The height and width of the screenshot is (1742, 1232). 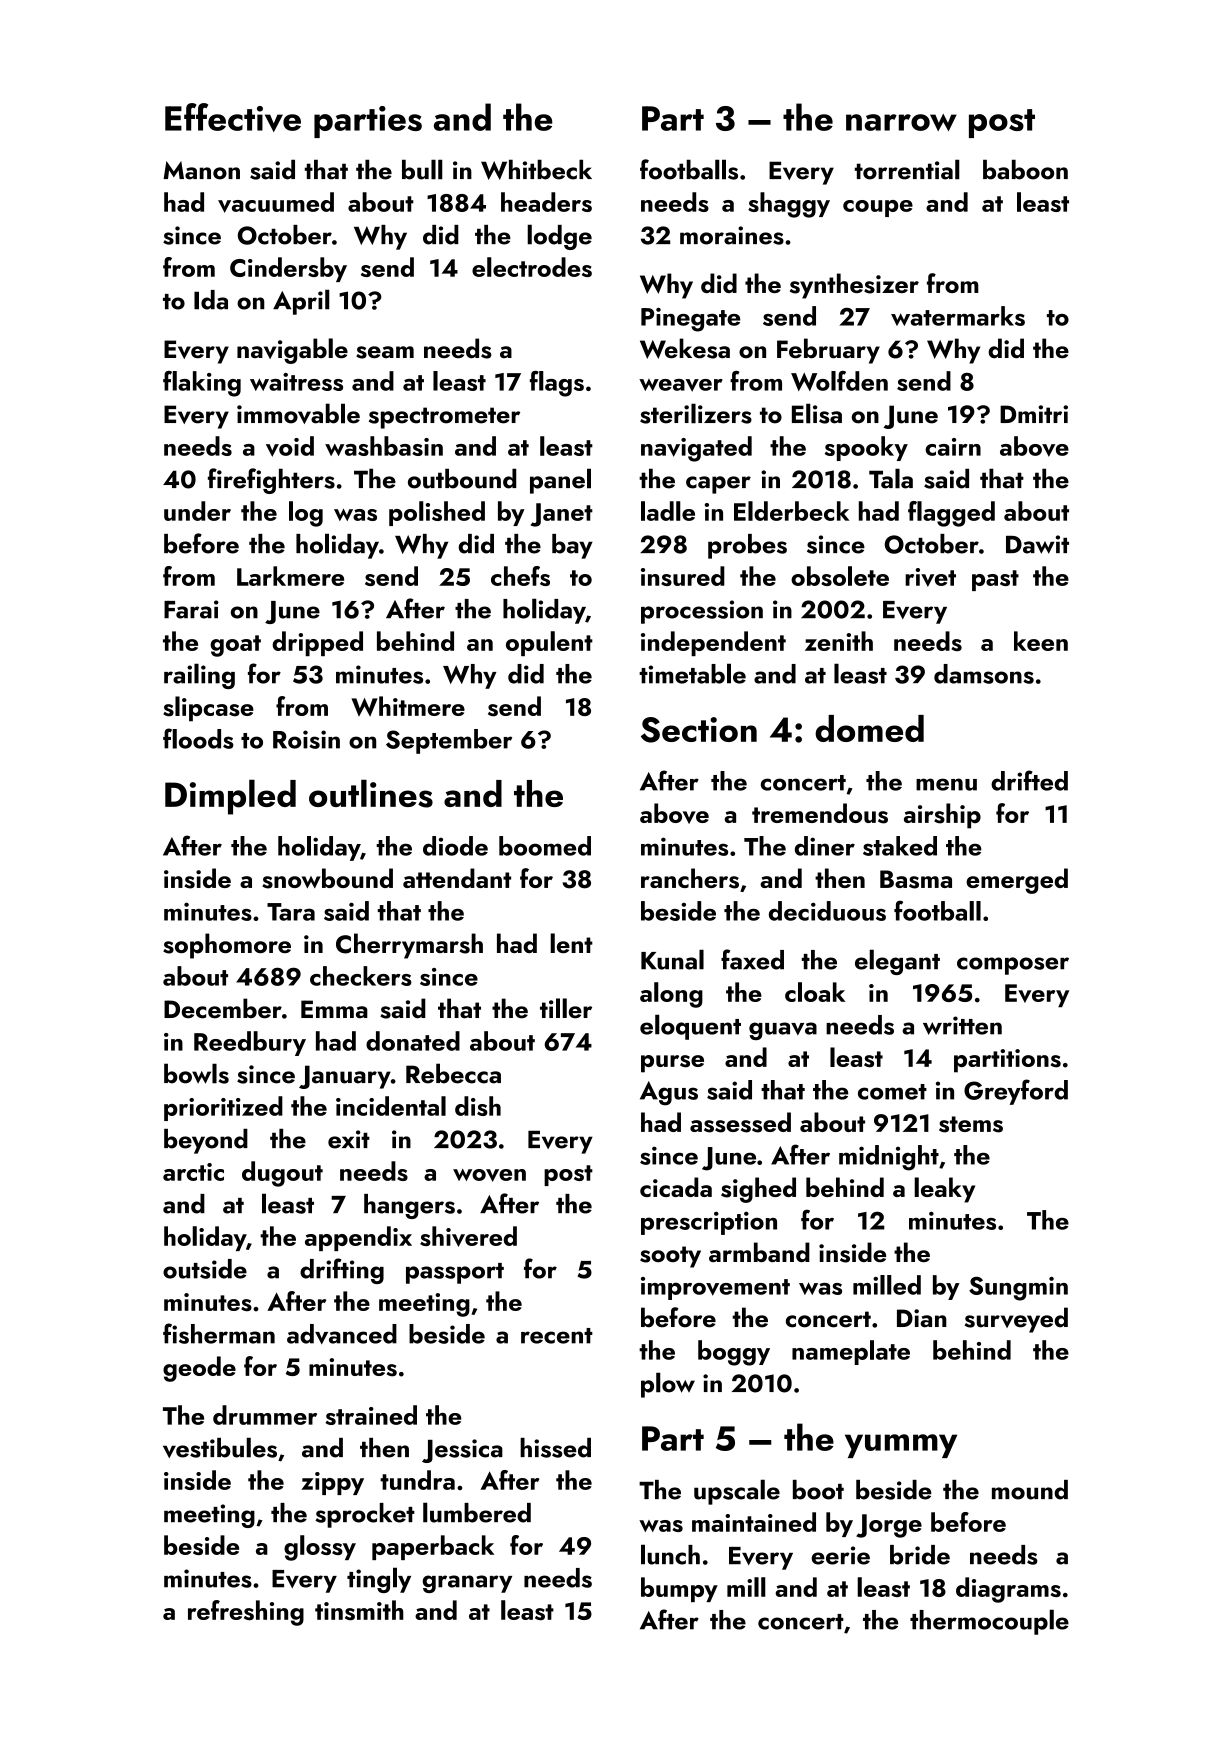 What do you see at coordinates (827, 911) in the screenshot?
I see `deciduous` at bounding box center [827, 911].
